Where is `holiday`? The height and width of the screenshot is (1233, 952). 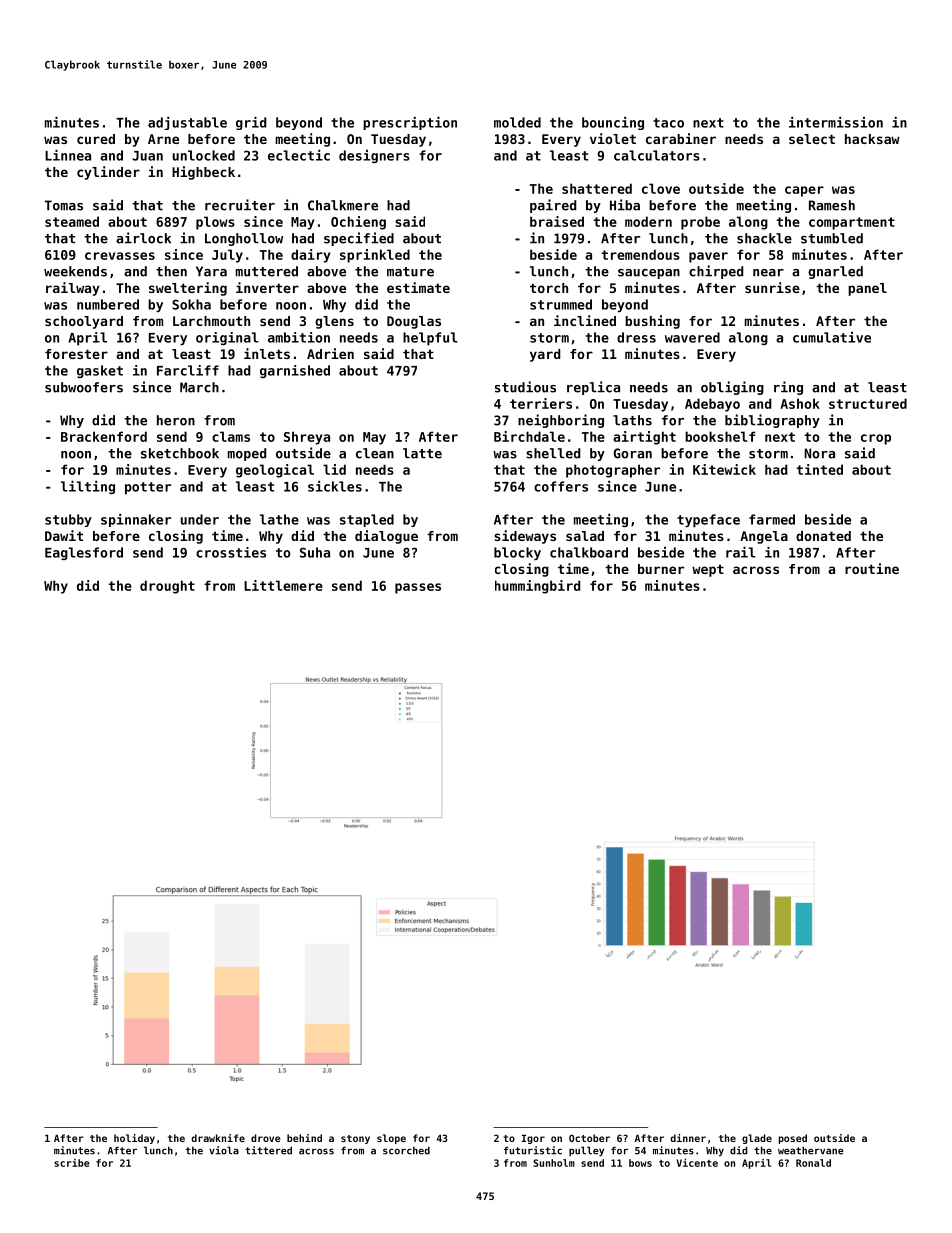
holiday is located at coordinates (134, 1139).
